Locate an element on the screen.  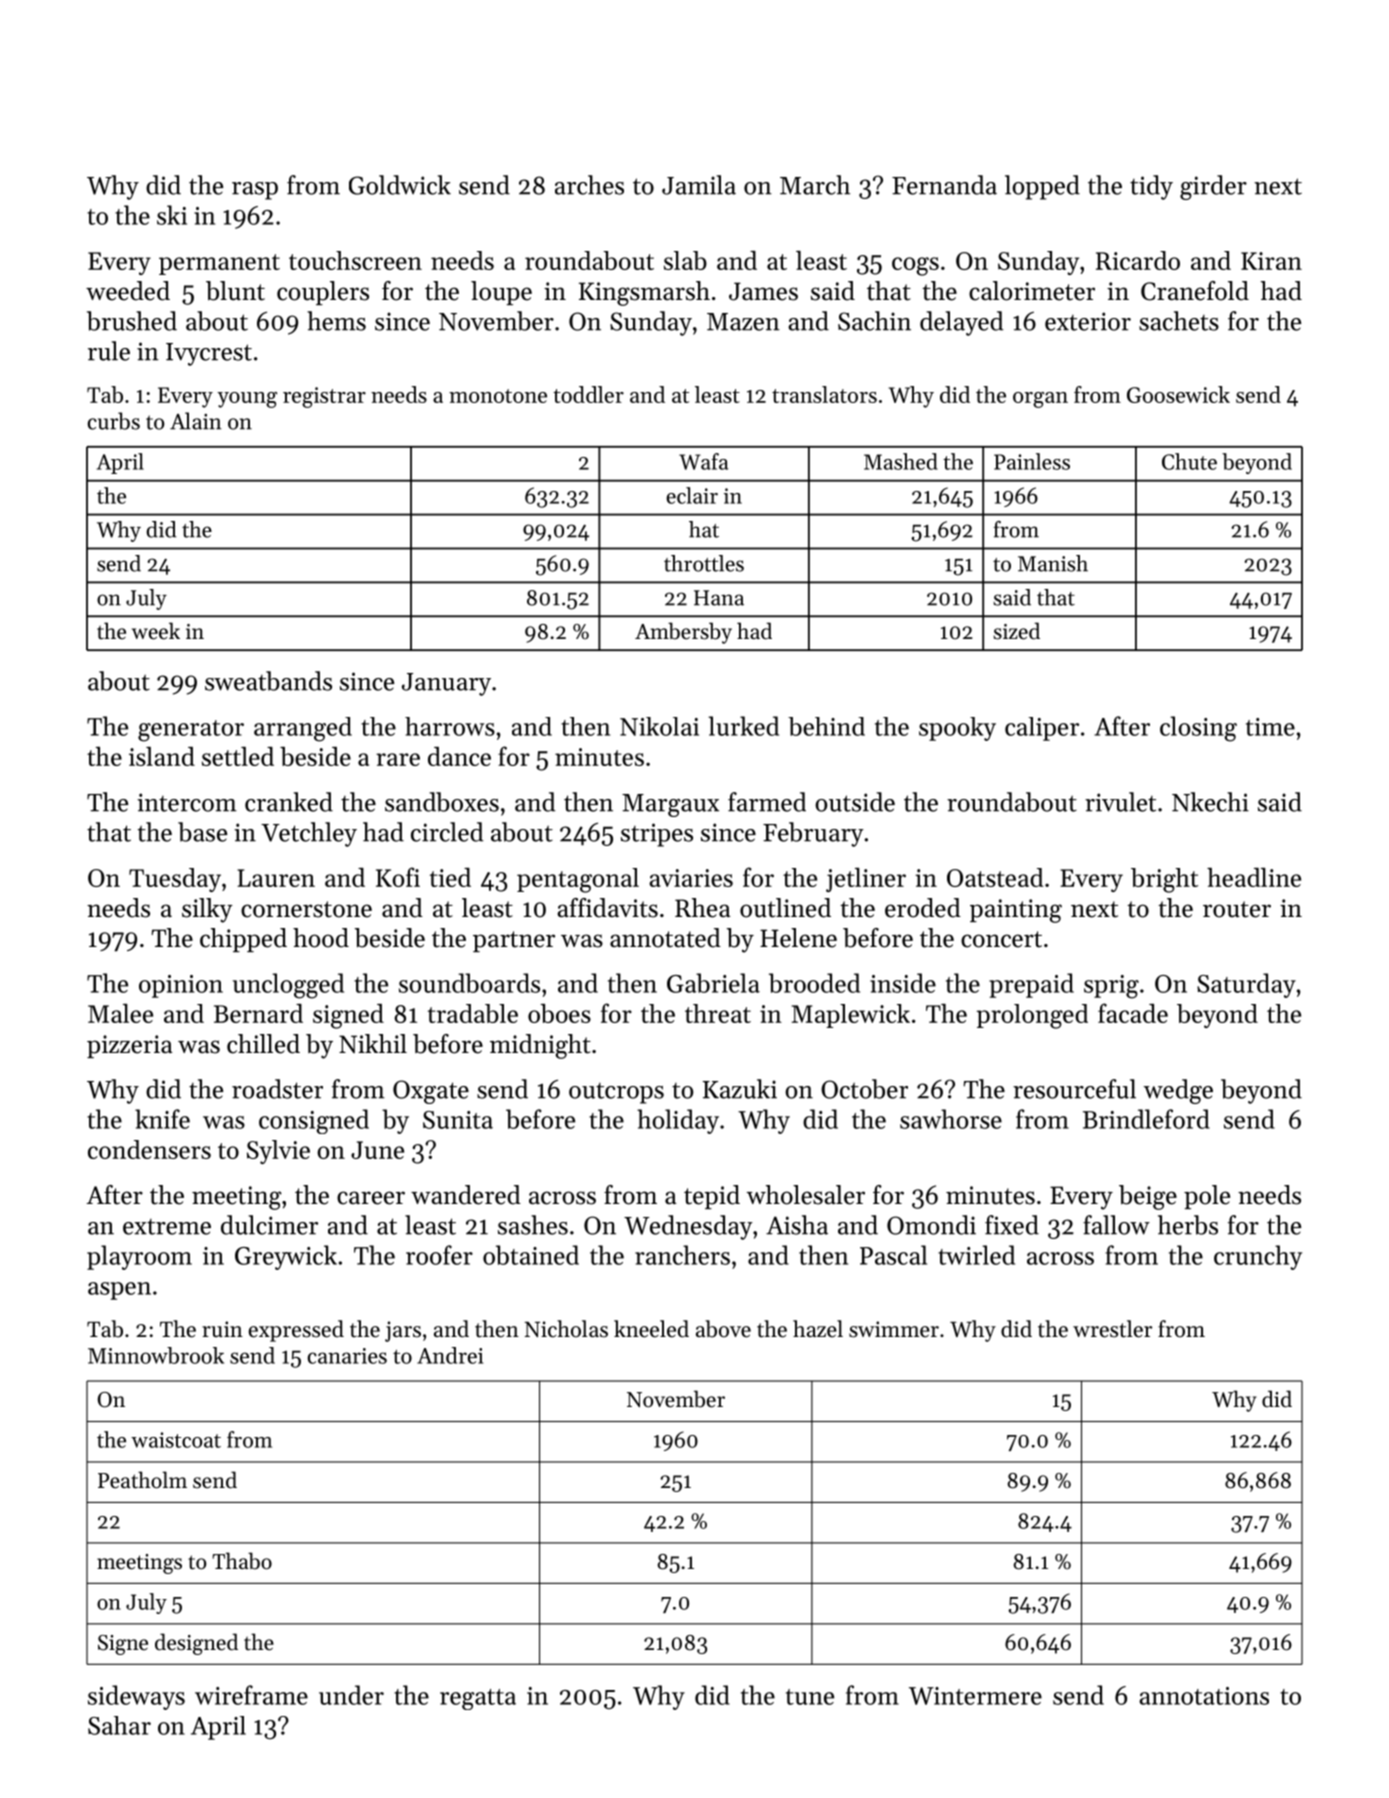
girder is located at coordinates (1213, 187).
